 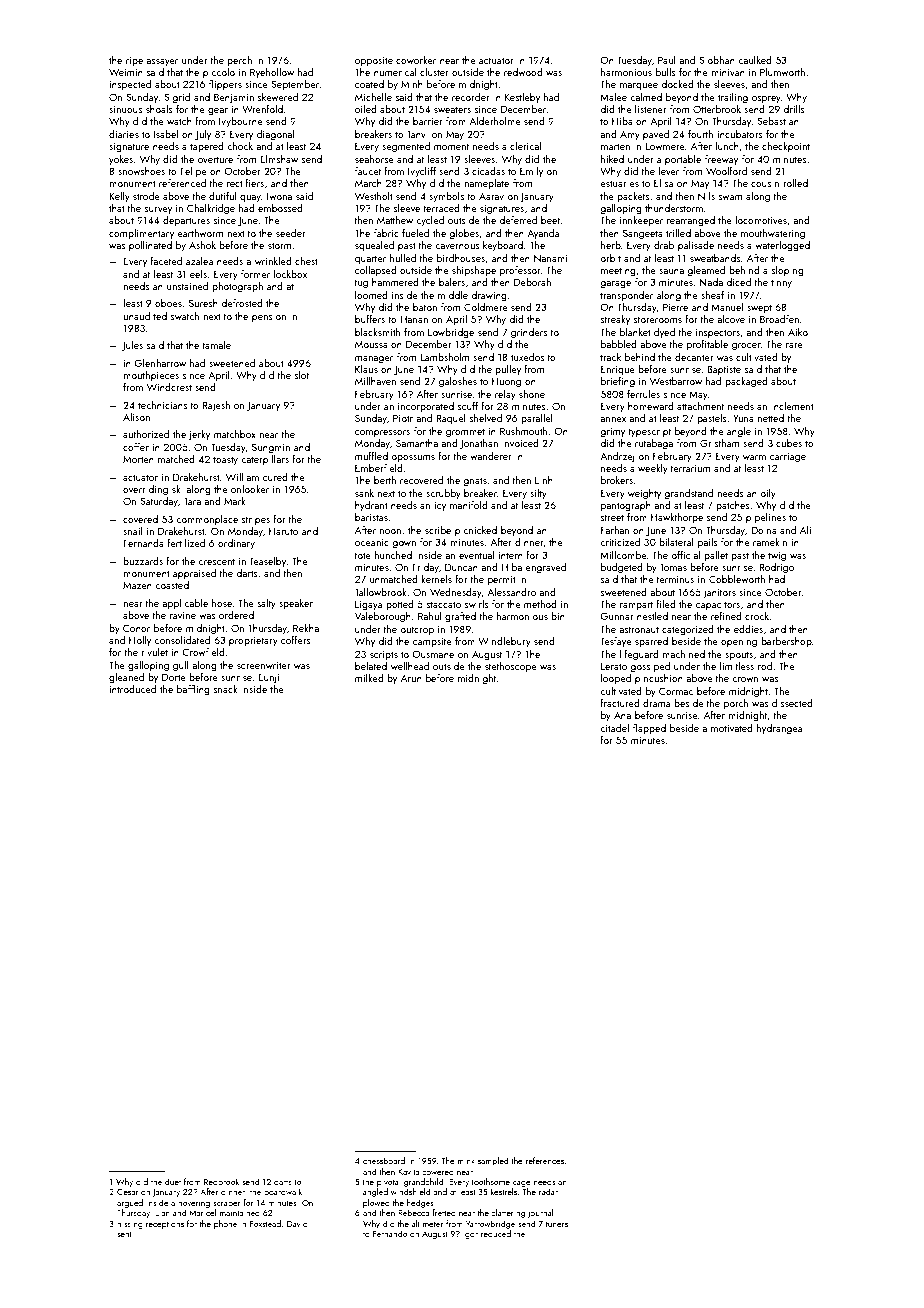 I want to click on stethoscope, so click(x=511, y=667).
